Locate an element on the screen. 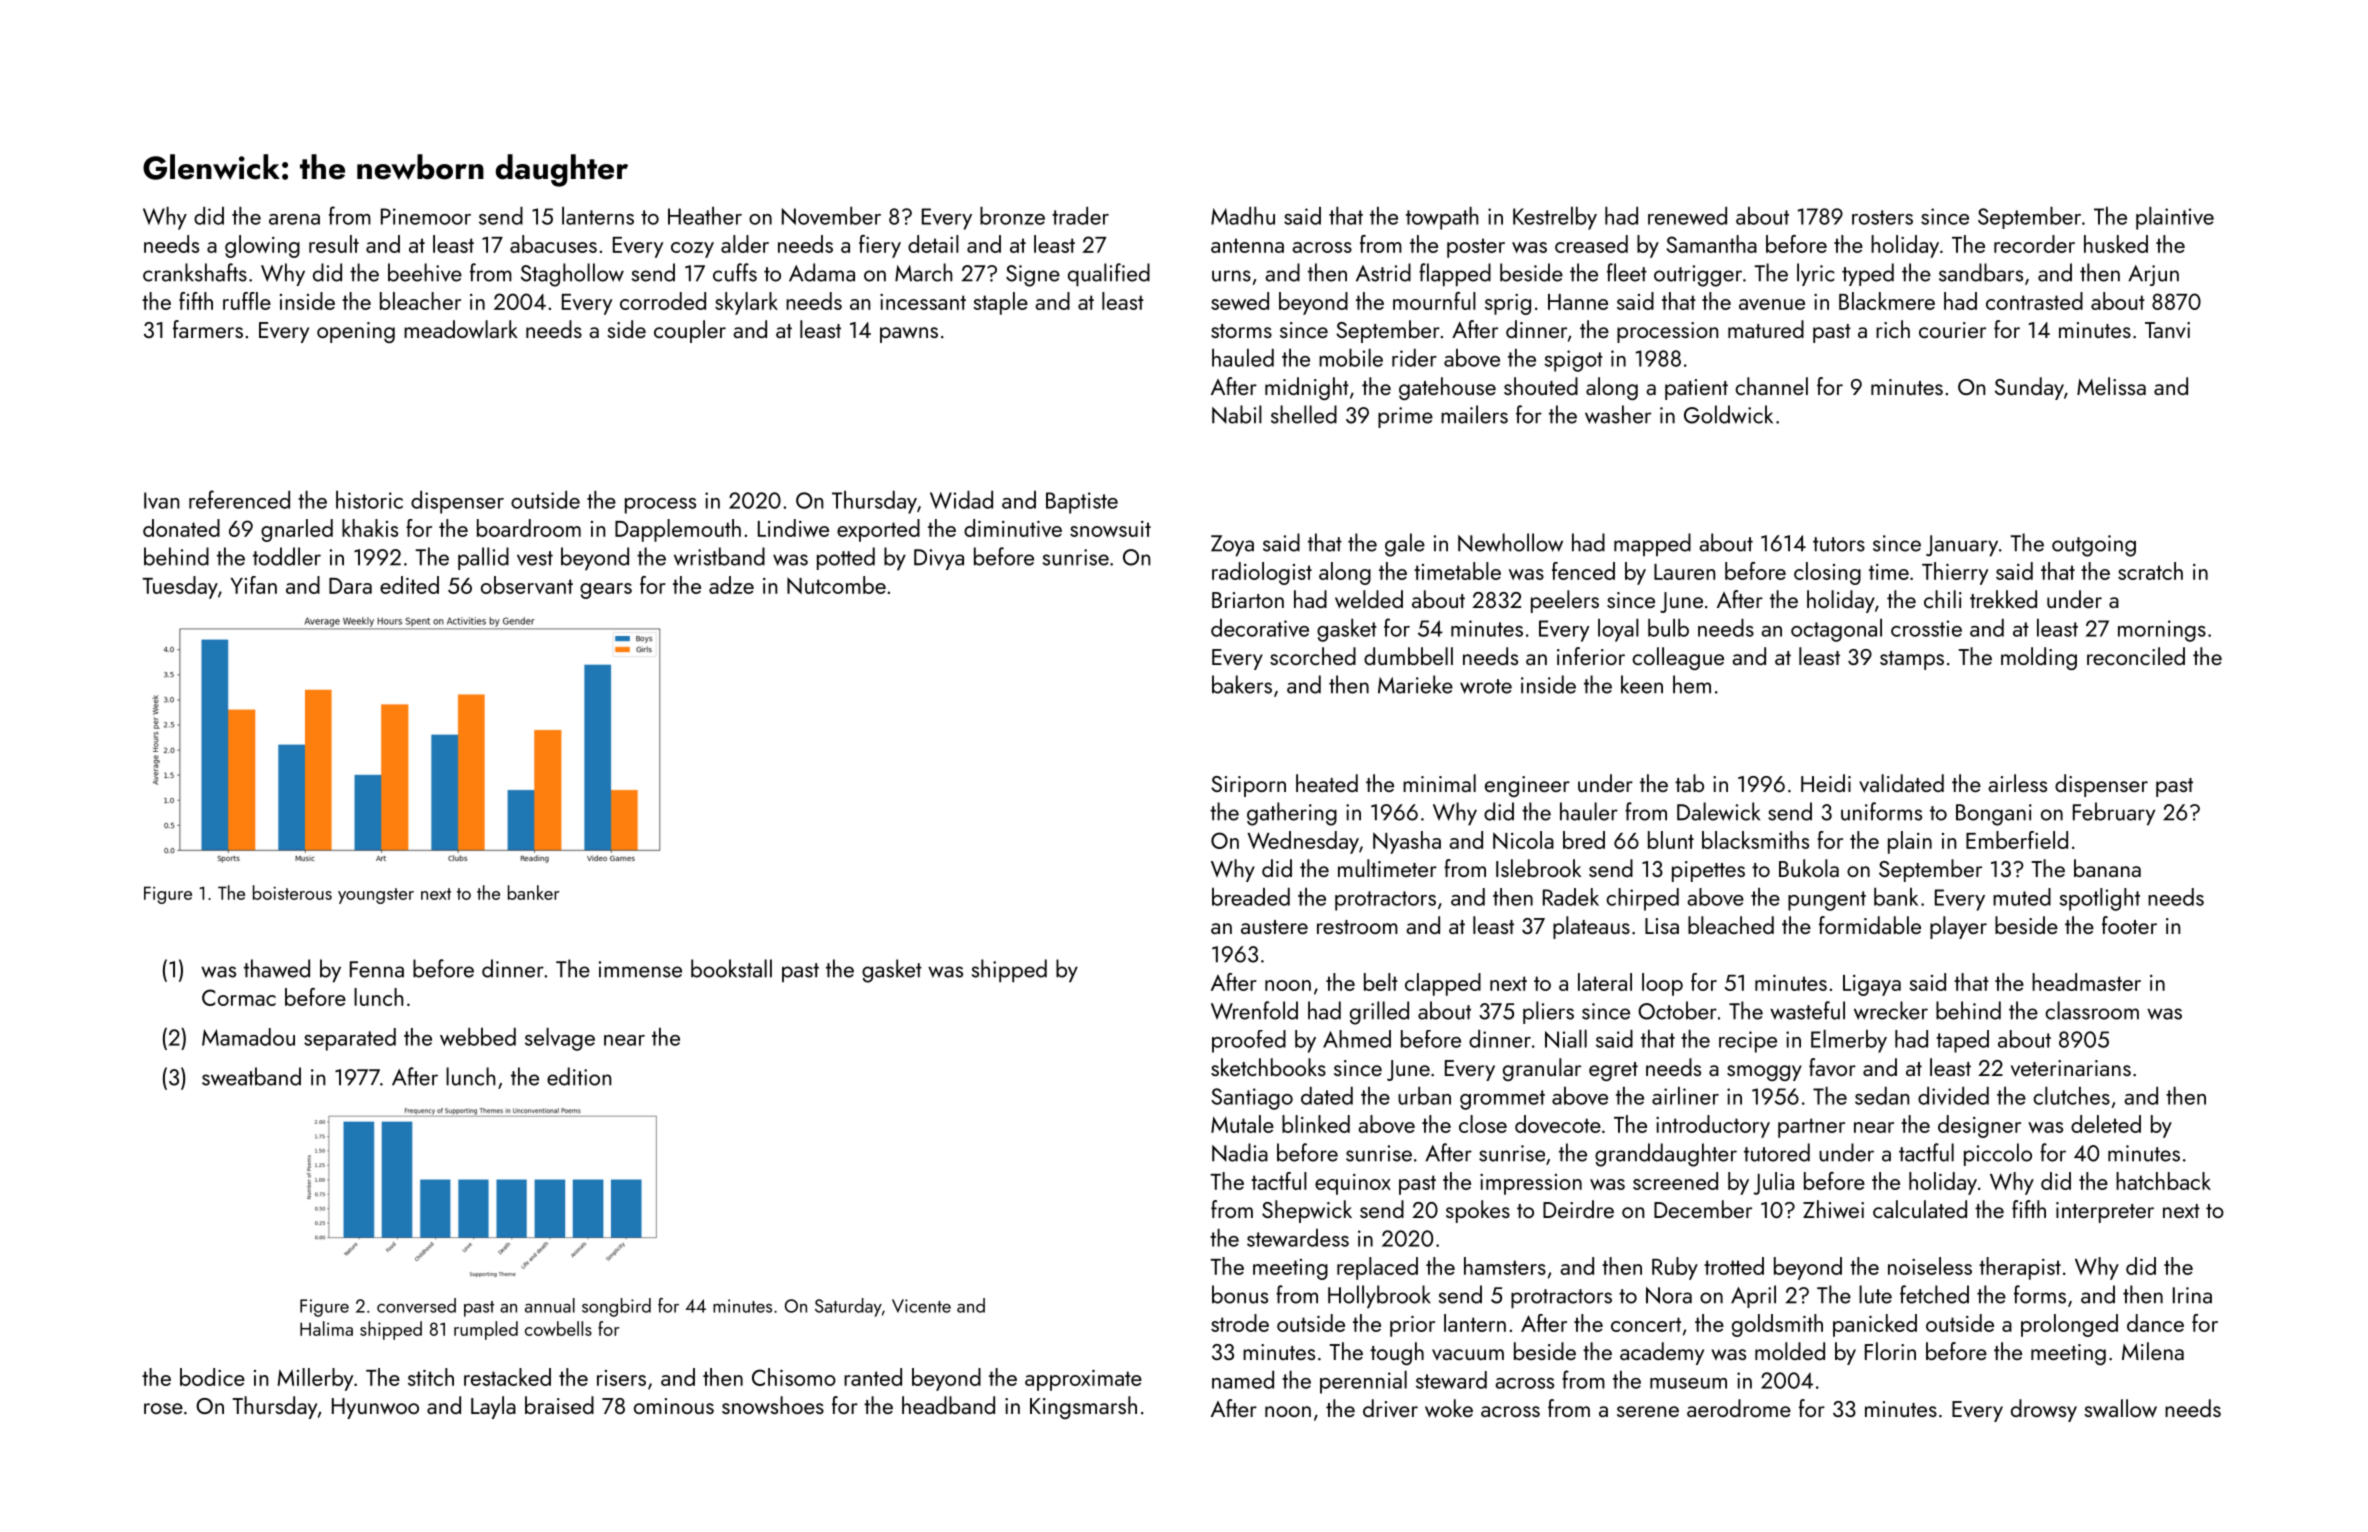  ominous is located at coordinates (674, 1406).
